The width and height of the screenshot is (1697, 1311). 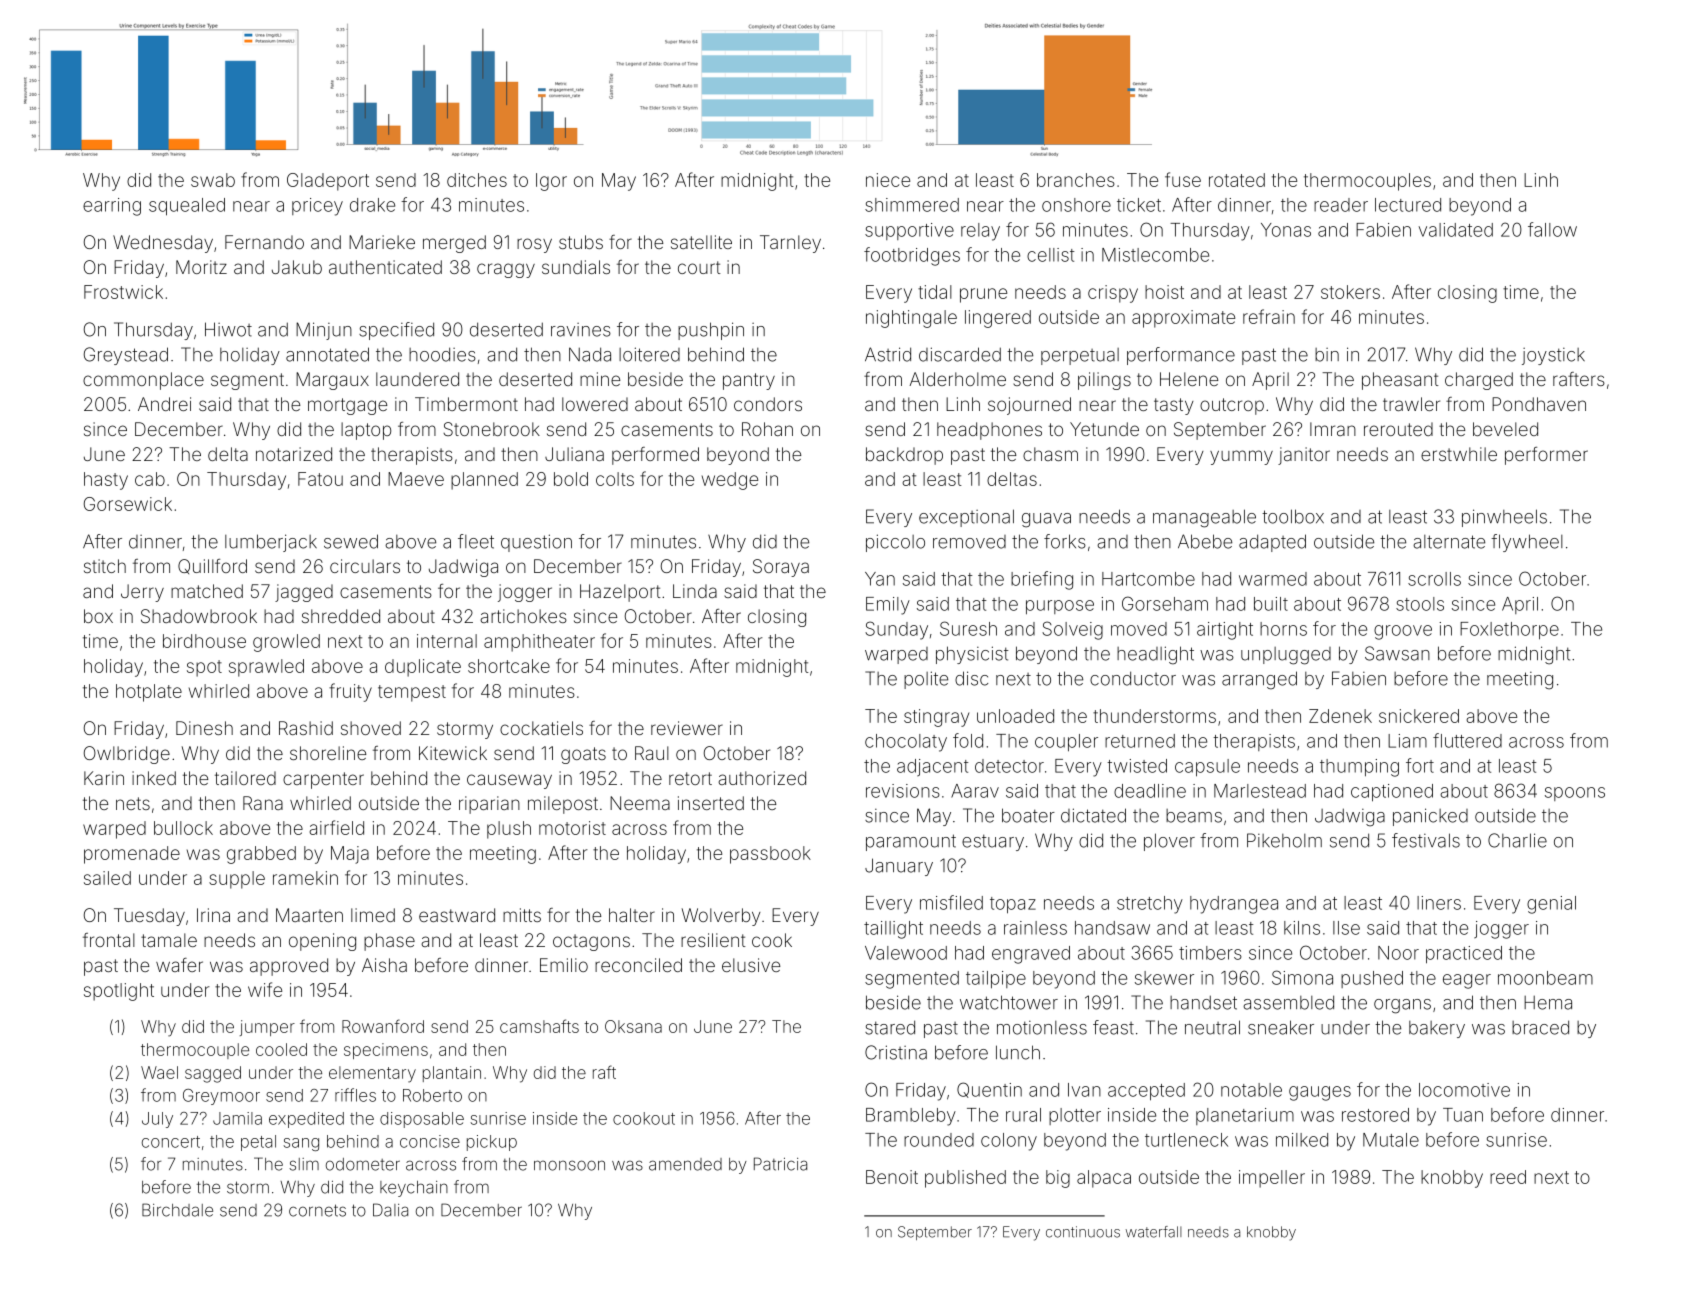 I want to click on unplugged, so click(x=1286, y=656).
